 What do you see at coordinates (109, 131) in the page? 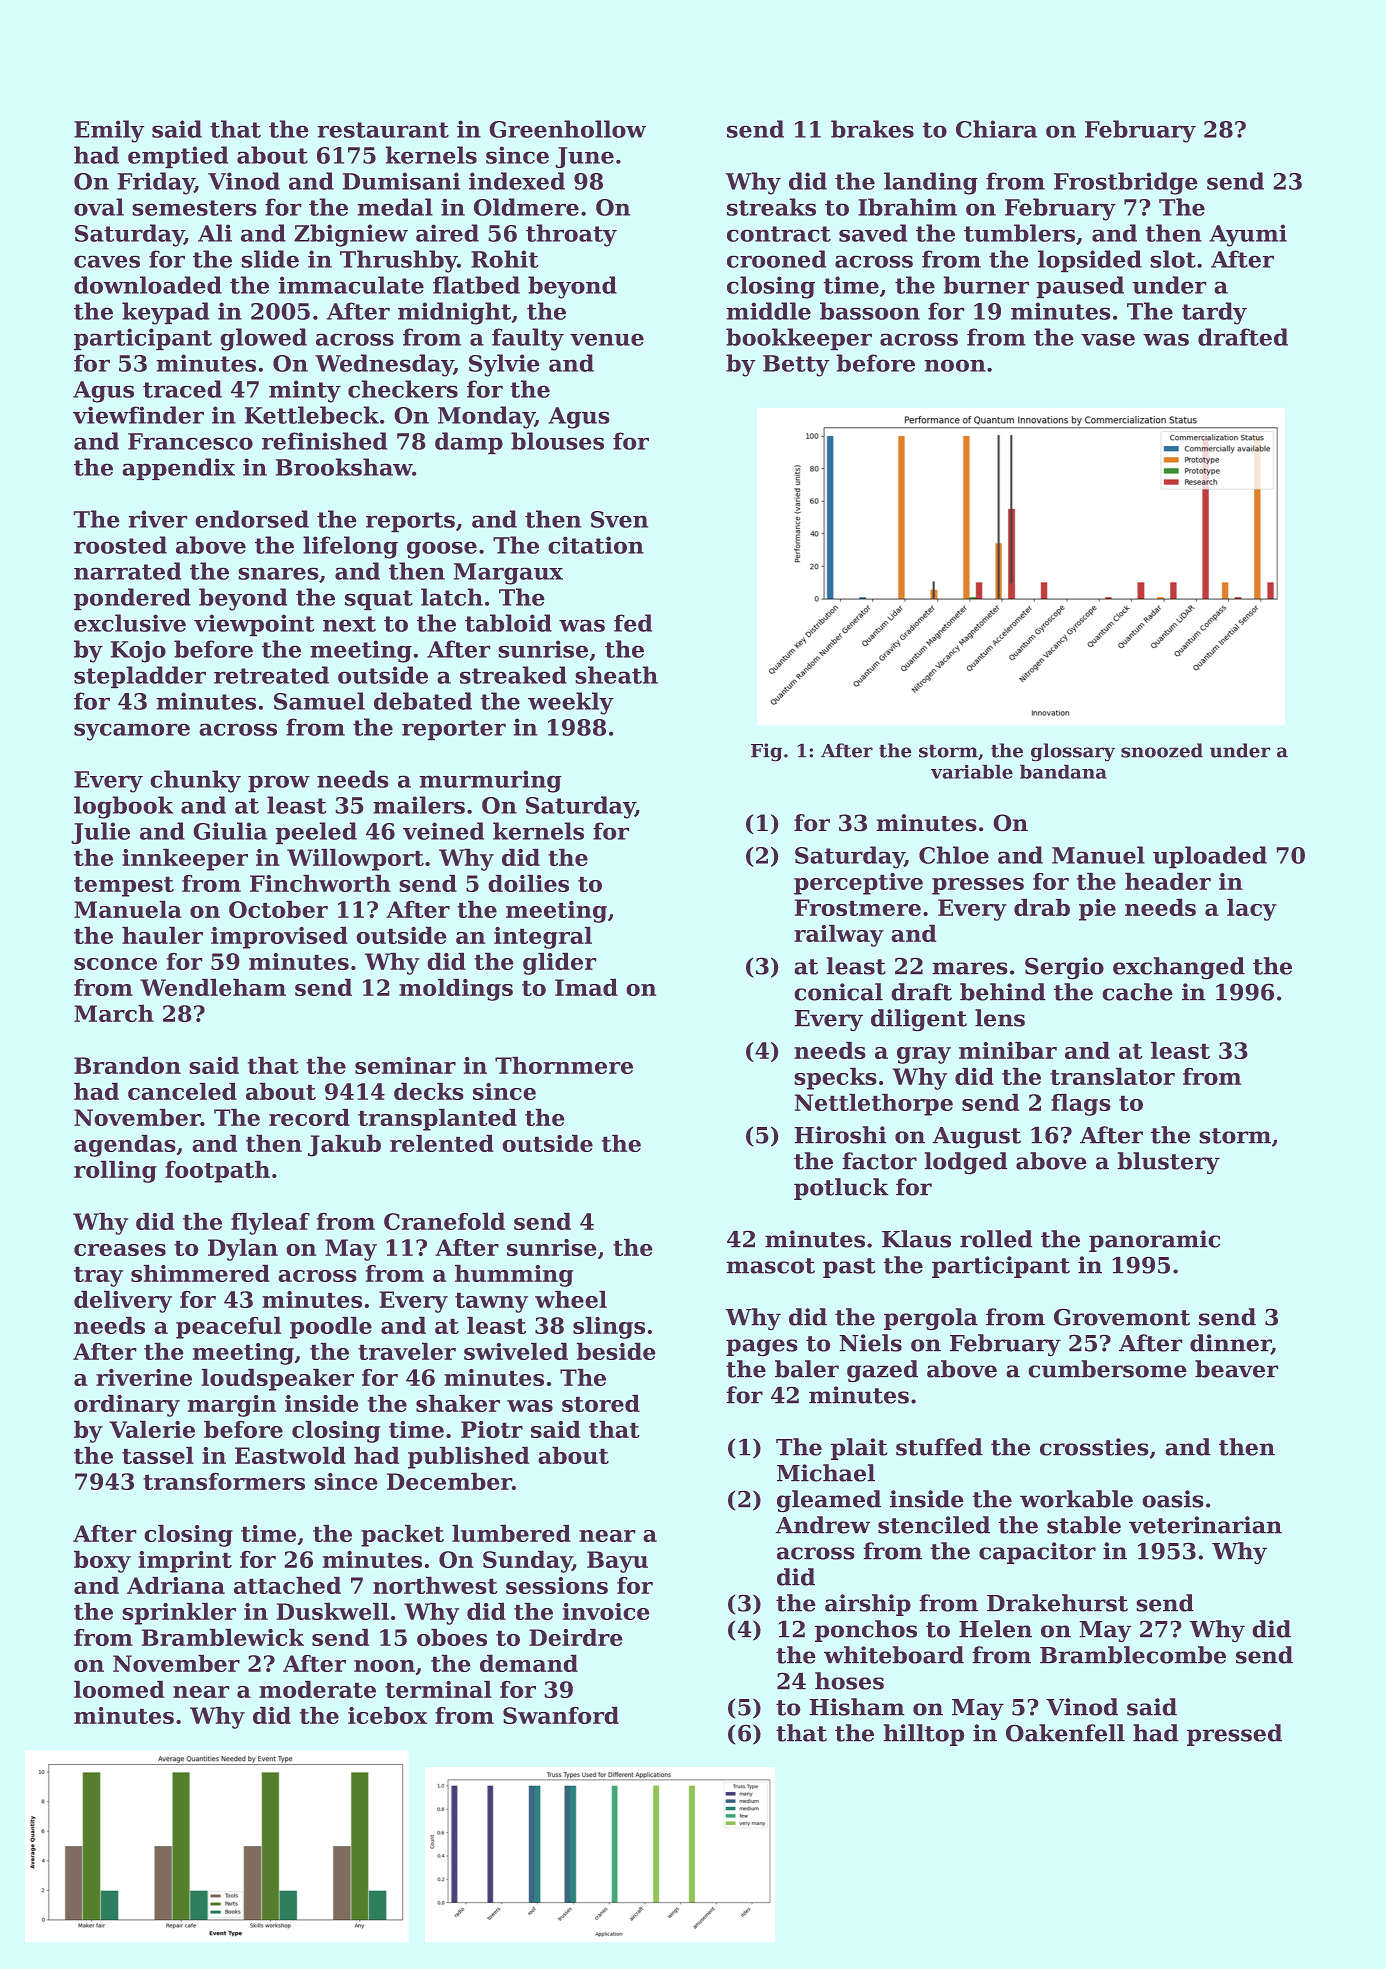
I see `Emily` at bounding box center [109, 131].
